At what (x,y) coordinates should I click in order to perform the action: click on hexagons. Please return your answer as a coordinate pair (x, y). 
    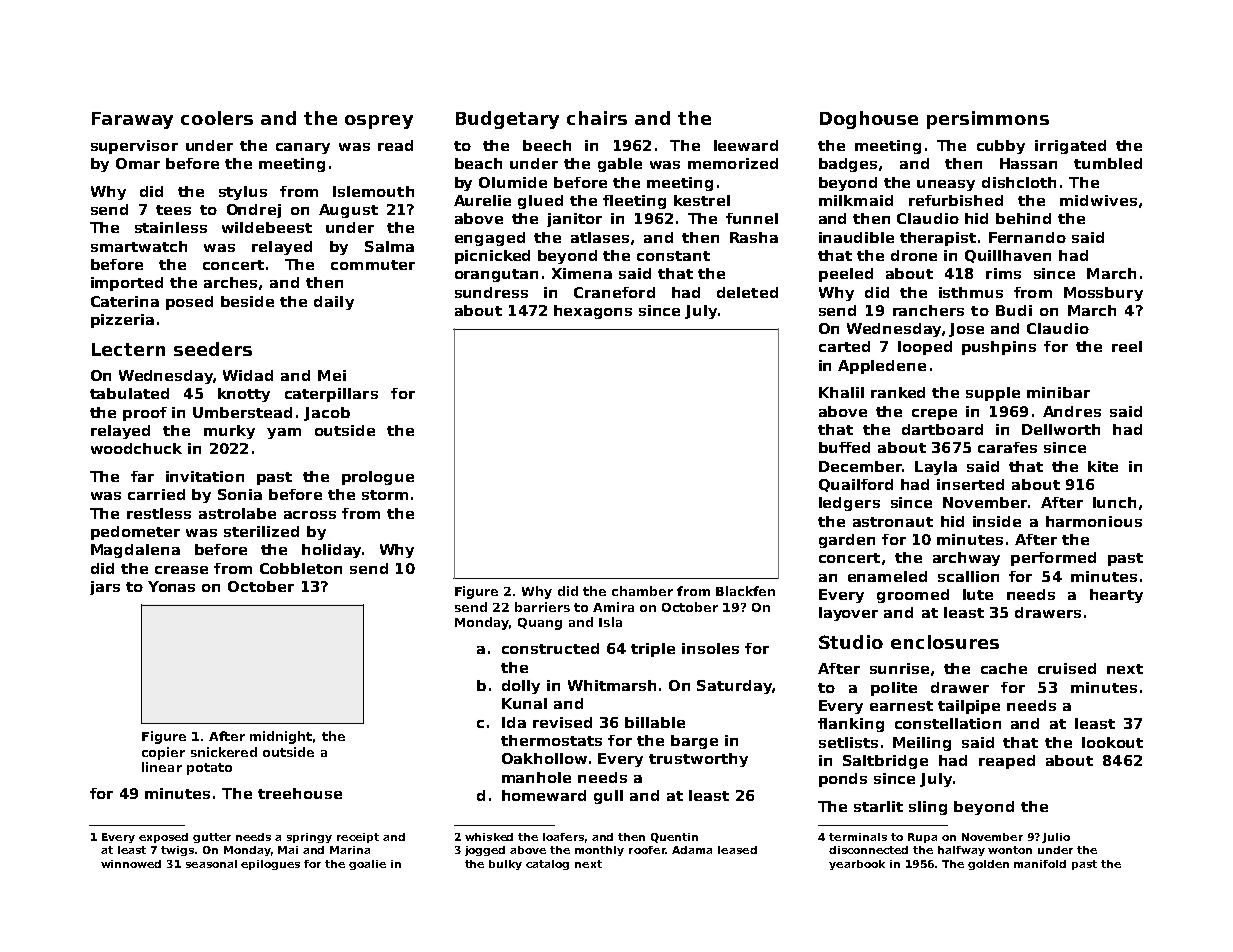
    Looking at the image, I should click on (593, 312).
